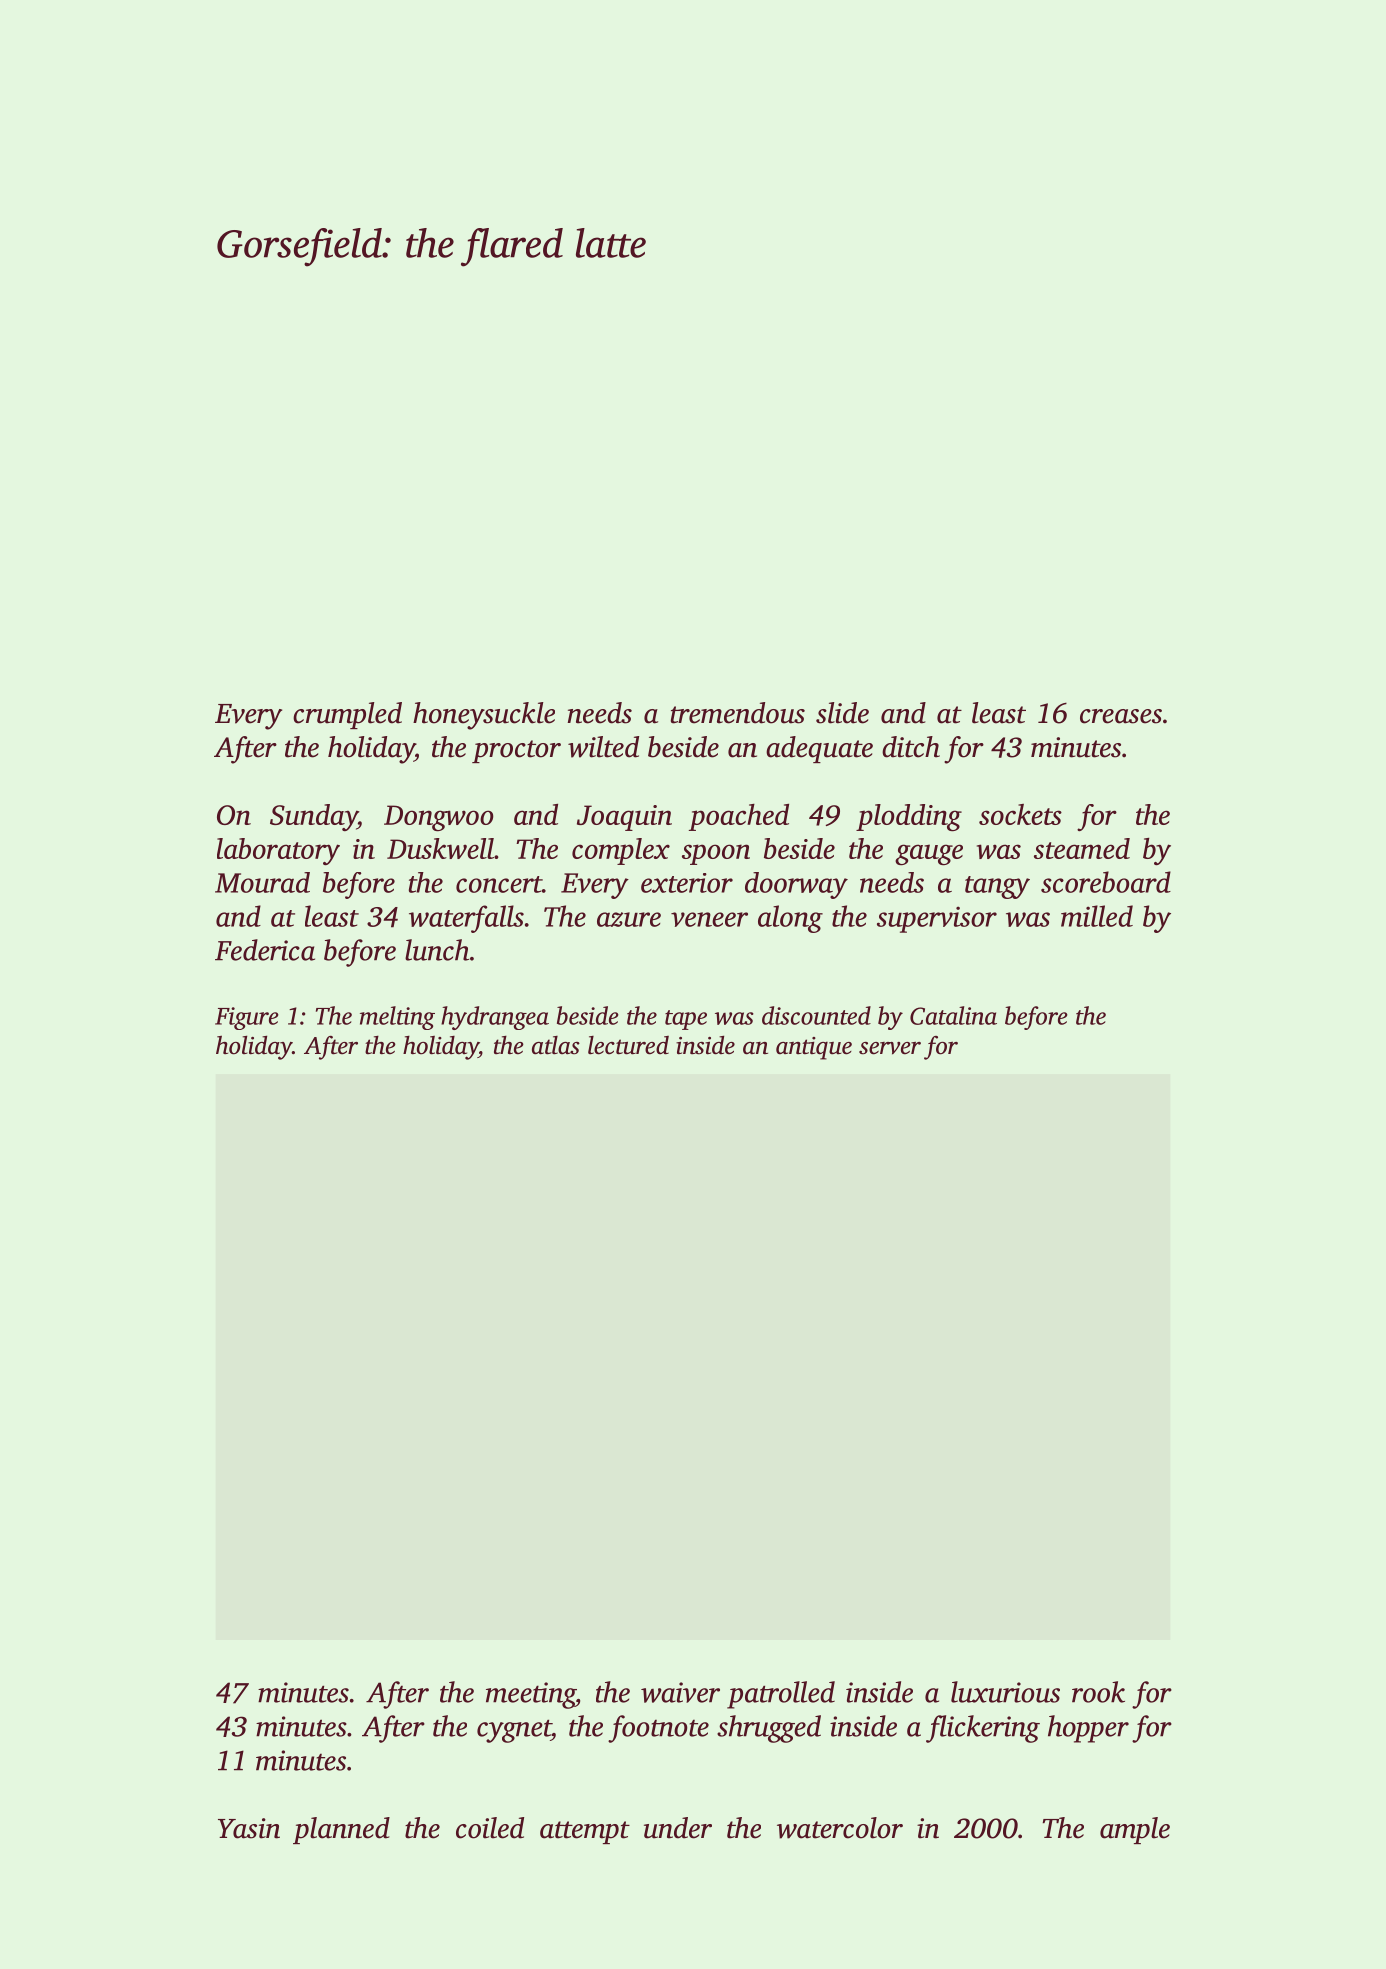  Describe the element at coordinates (890, 1048) in the page. I see `server` at that location.
